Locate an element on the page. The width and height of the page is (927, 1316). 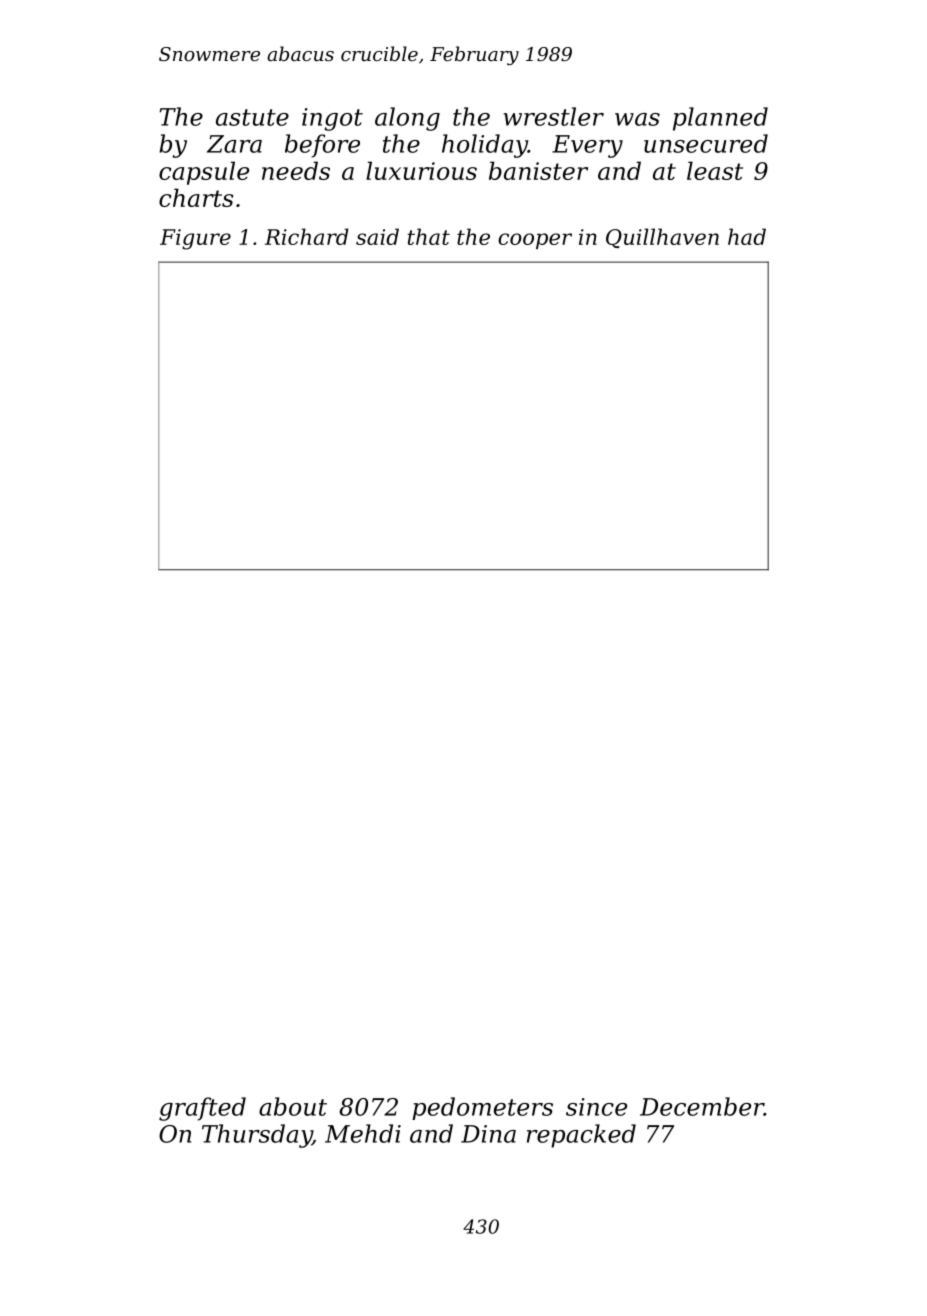
grafted is located at coordinates (202, 1109).
